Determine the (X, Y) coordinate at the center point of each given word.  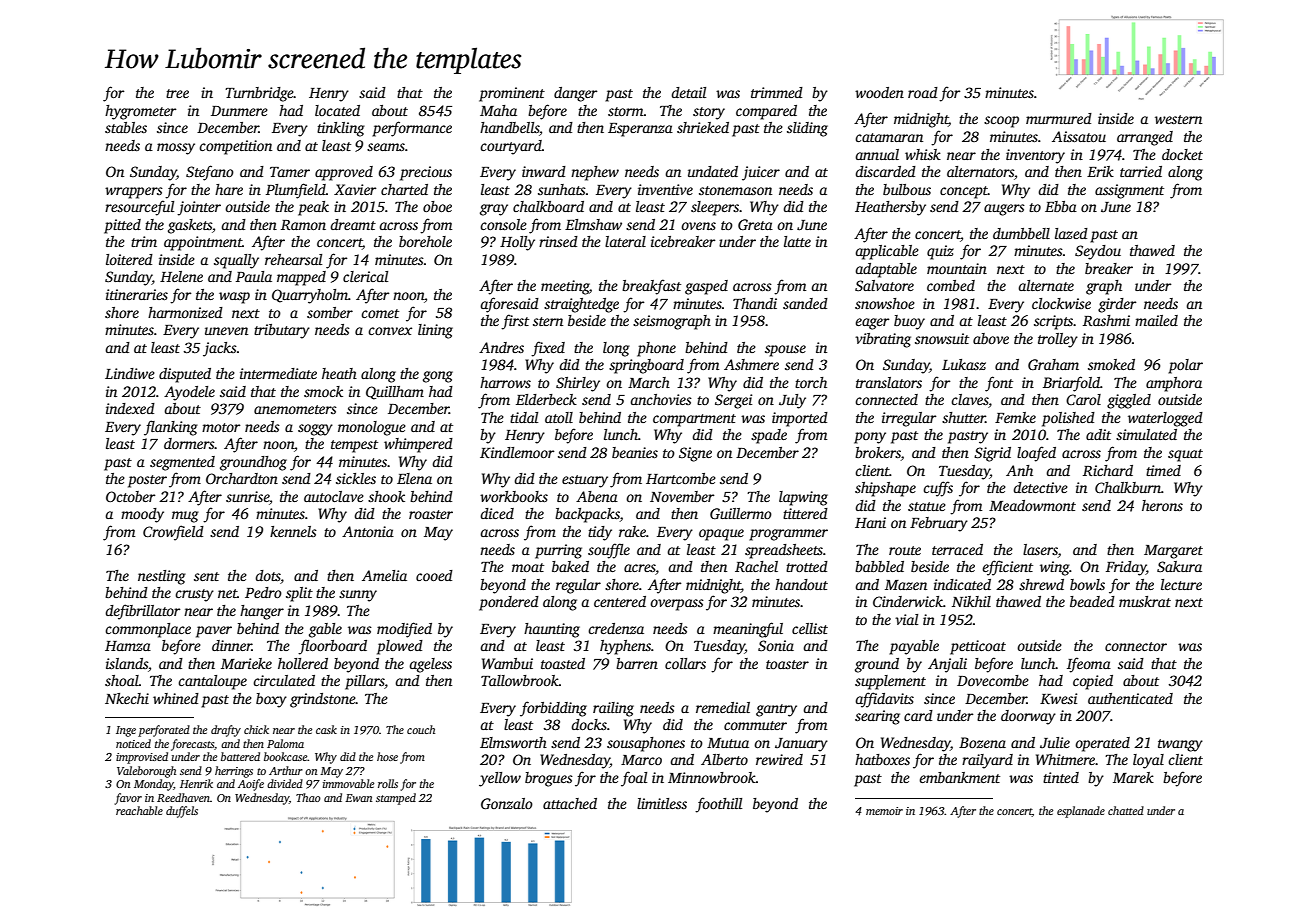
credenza (616, 628)
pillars (365, 682)
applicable (887, 252)
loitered (129, 259)
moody (142, 515)
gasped (706, 287)
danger (576, 94)
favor (128, 799)
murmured (1059, 118)
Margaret (1173, 552)
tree (177, 93)
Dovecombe (993, 680)
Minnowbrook (712, 777)
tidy (600, 533)
